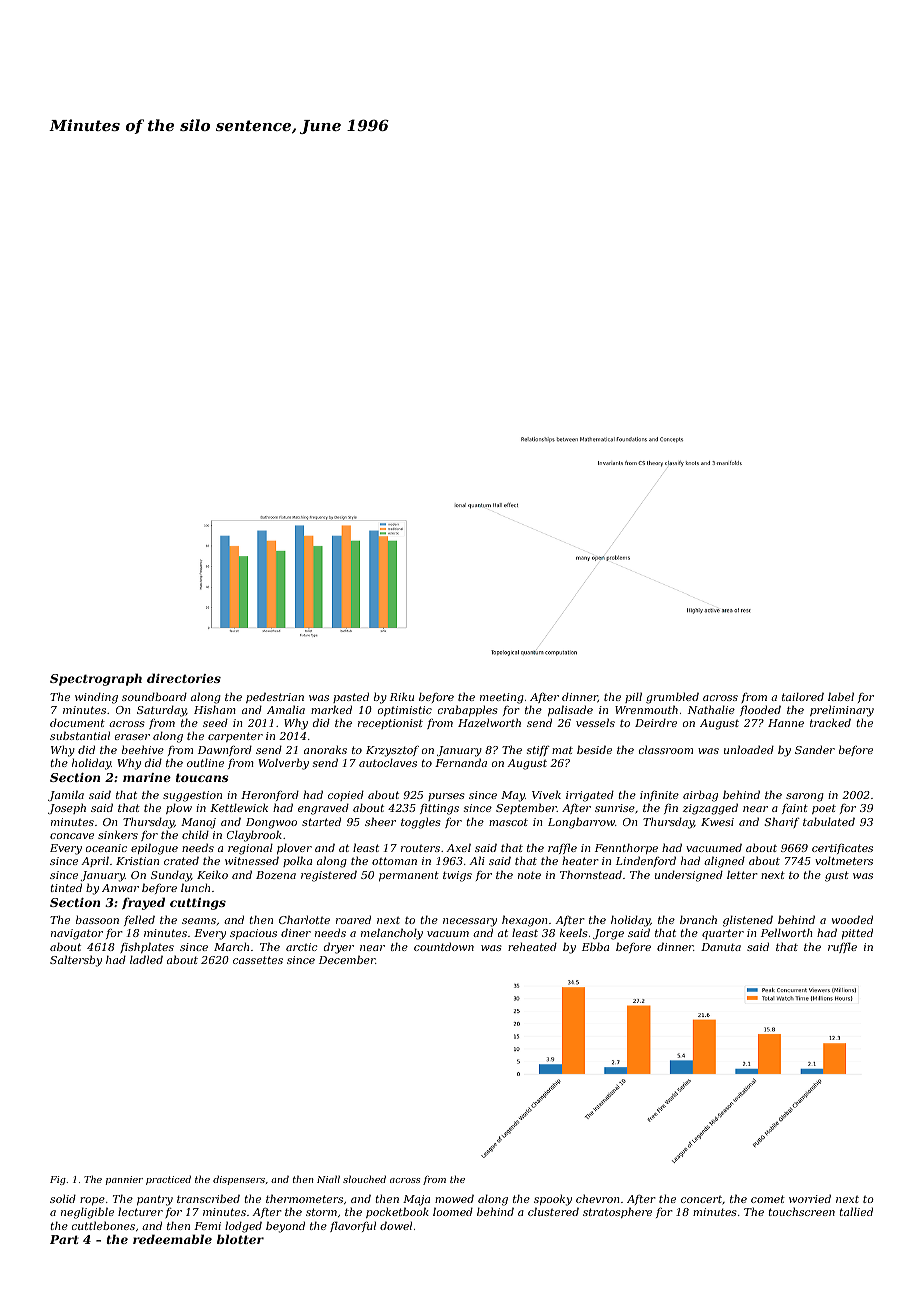 This document has height=1308, width=924. Describe the element at coordinates (701, 1199) in the document. I see `concert` at that location.
